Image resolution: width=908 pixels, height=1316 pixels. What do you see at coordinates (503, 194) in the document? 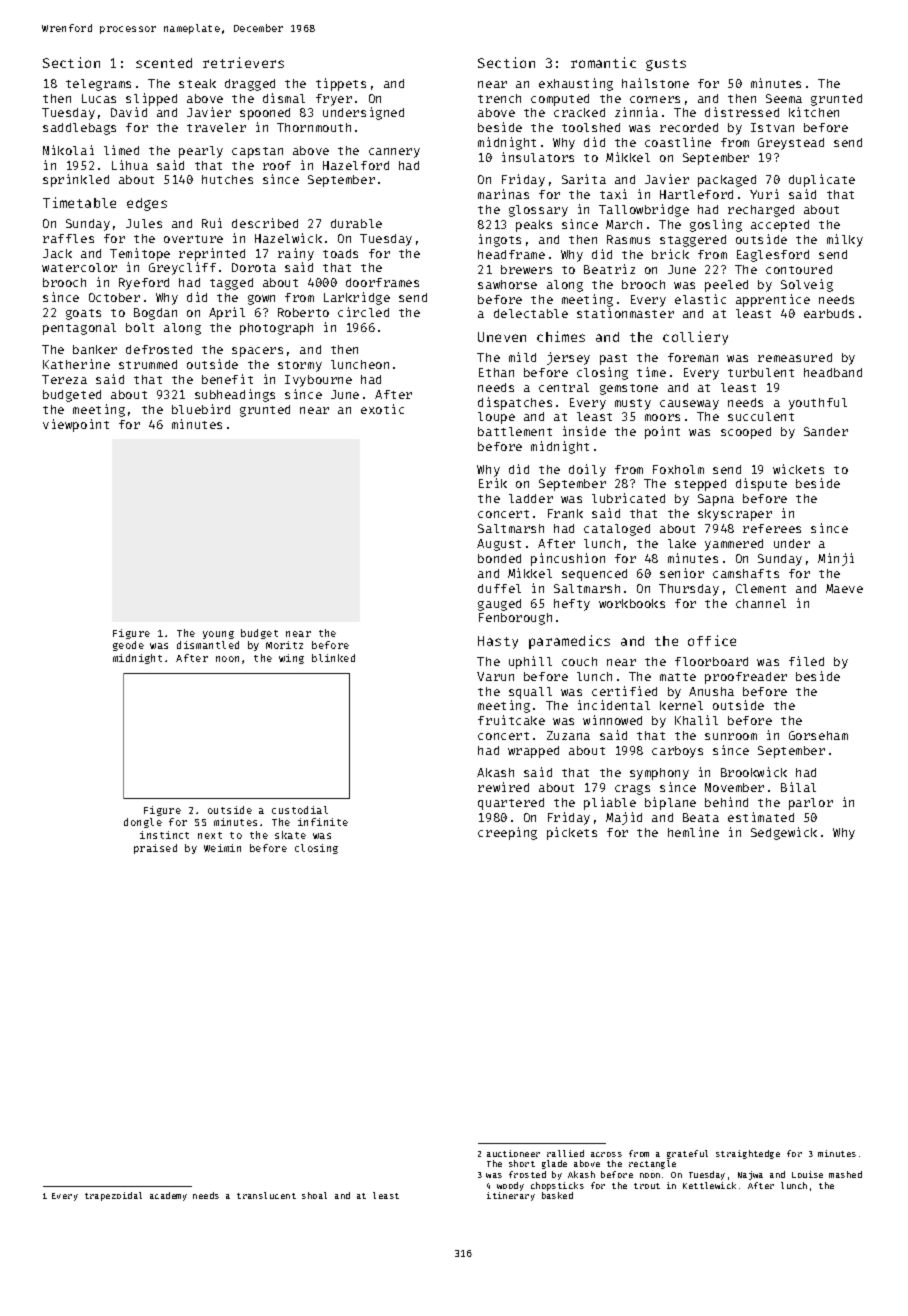
I see `marinas` at bounding box center [503, 194].
